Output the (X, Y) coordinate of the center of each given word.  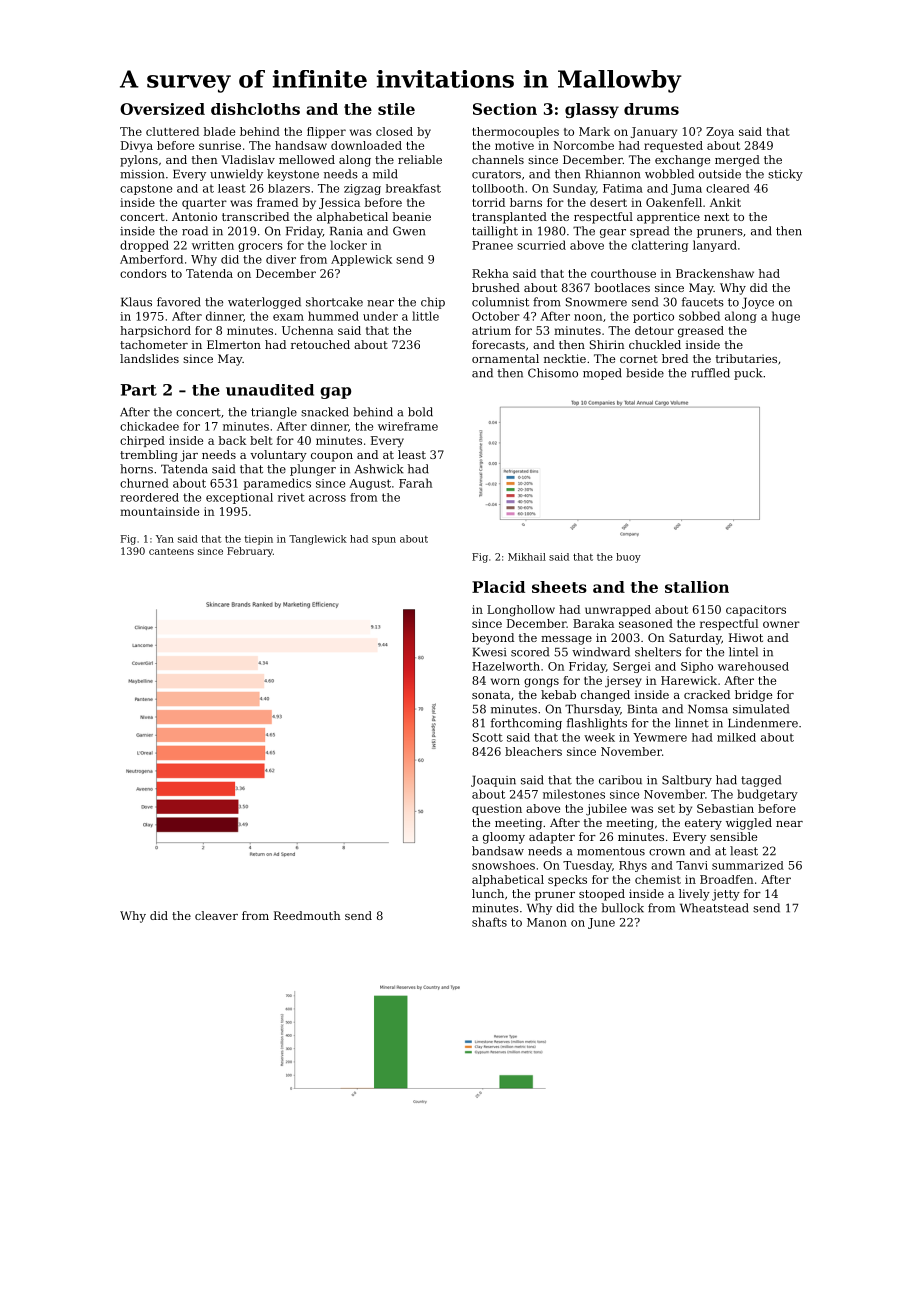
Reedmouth (307, 915)
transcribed (255, 216)
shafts (489, 922)
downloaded (366, 145)
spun (384, 541)
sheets (559, 587)
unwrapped (618, 610)
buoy (628, 558)
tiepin (259, 540)
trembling (149, 456)
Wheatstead (714, 908)
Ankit (725, 202)
